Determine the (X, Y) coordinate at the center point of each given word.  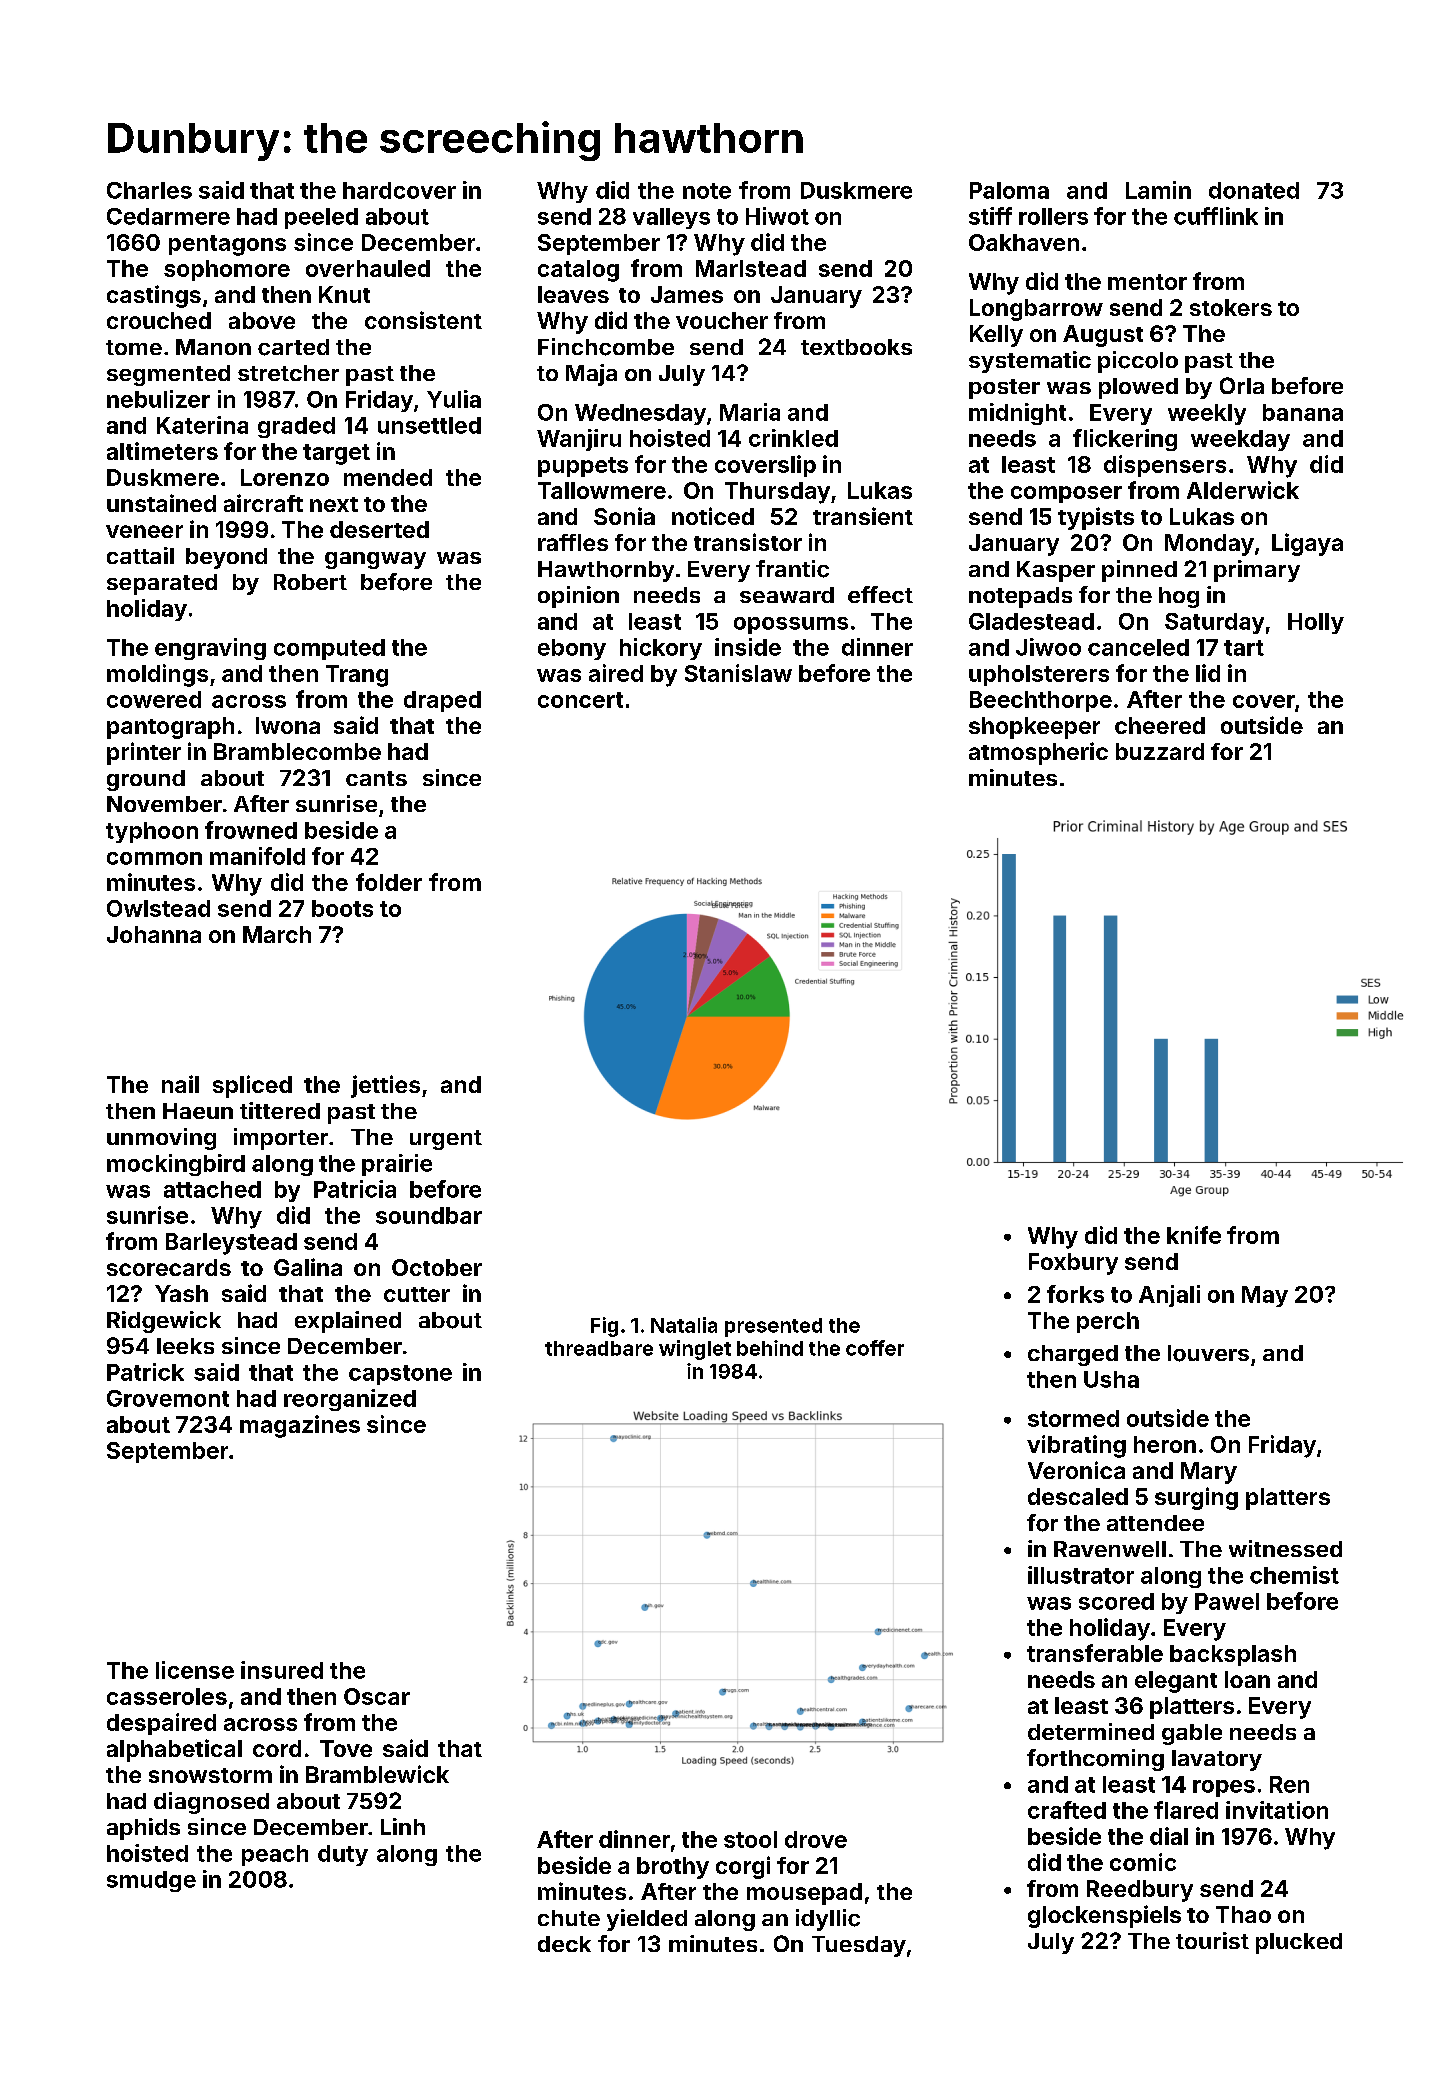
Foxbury (1073, 1264)
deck (564, 1944)
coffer (875, 1348)
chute (569, 1918)
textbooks (856, 347)
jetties (385, 1086)
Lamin (1158, 190)
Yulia (454, 399)
